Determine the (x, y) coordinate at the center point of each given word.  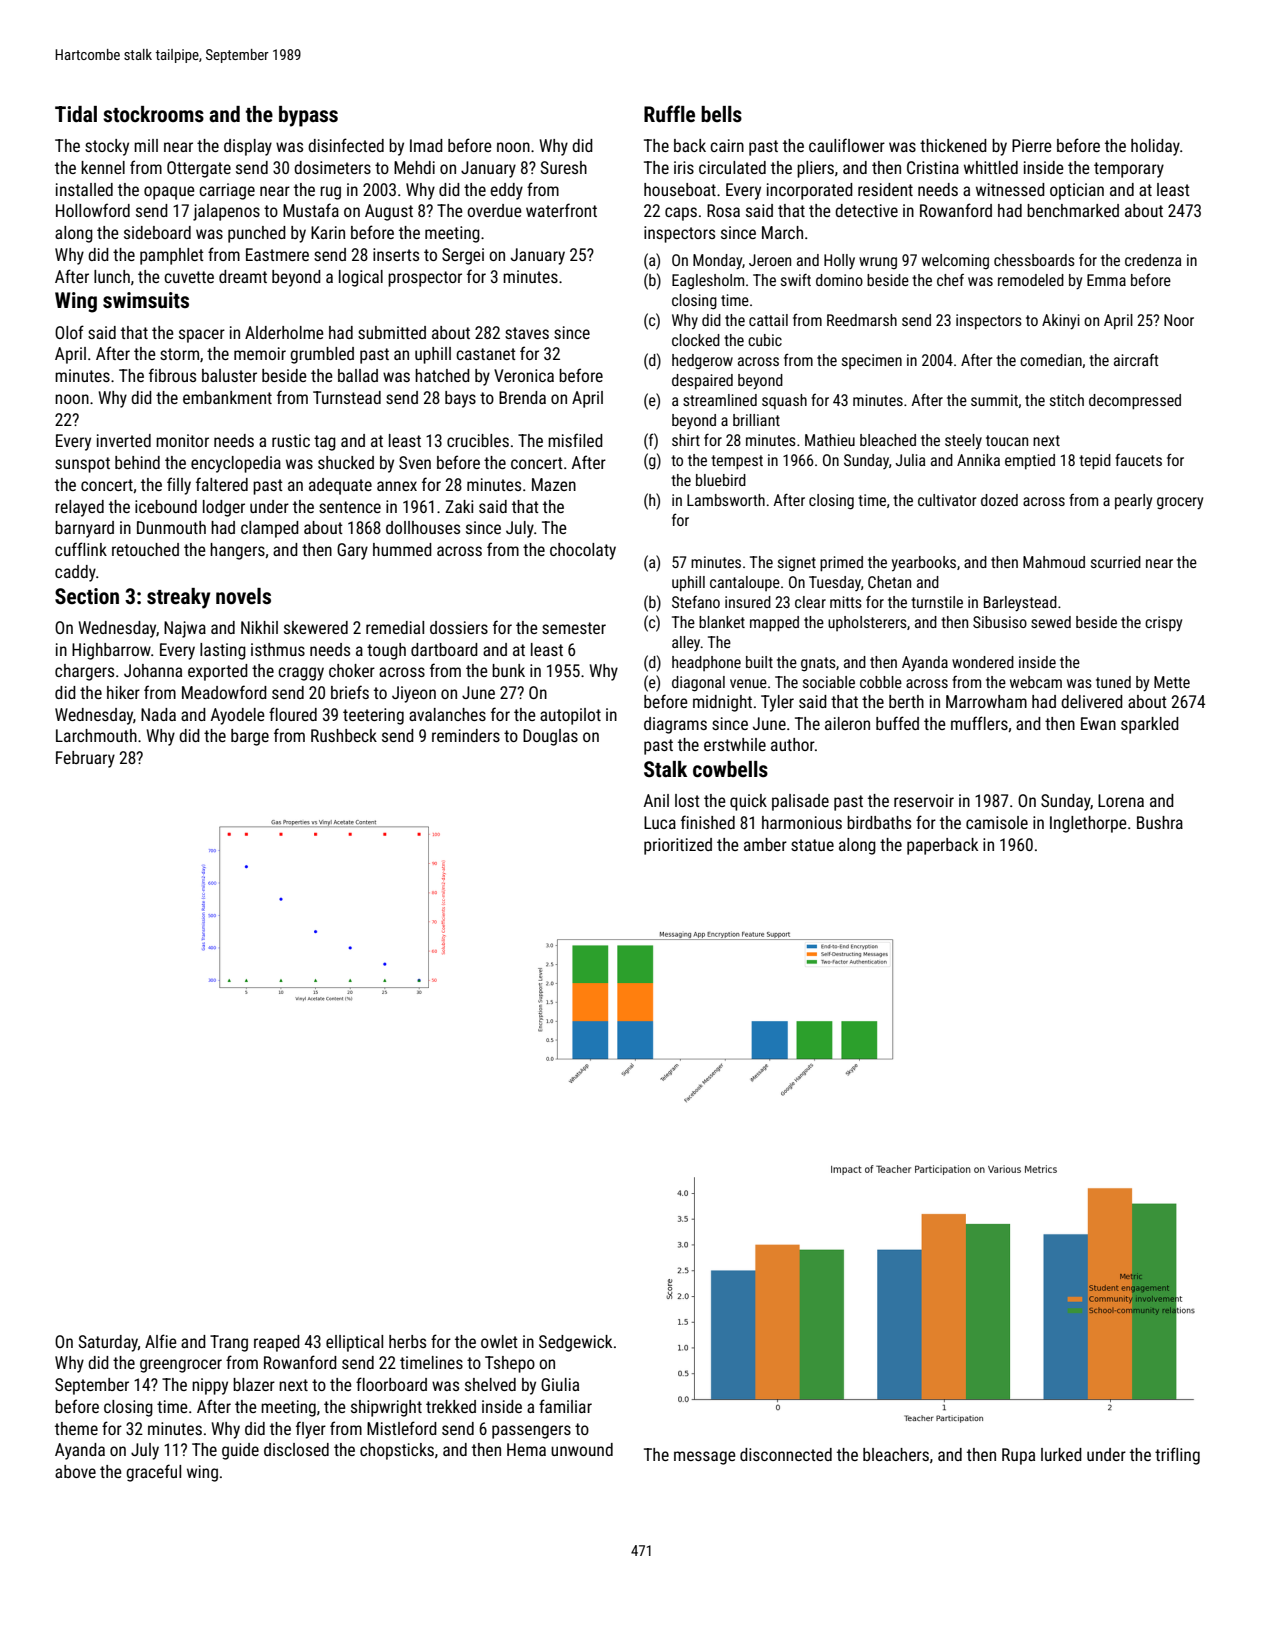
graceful (153, 1473)
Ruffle (669, 113)
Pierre (1032, 145)
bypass (308, 116)
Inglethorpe (1088, 824)
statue (812, 845)
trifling (1177, 1456)
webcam (1036, 682)
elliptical (354, 1343)
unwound (582, 1449)
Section (87, 596)
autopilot (570, 716)
